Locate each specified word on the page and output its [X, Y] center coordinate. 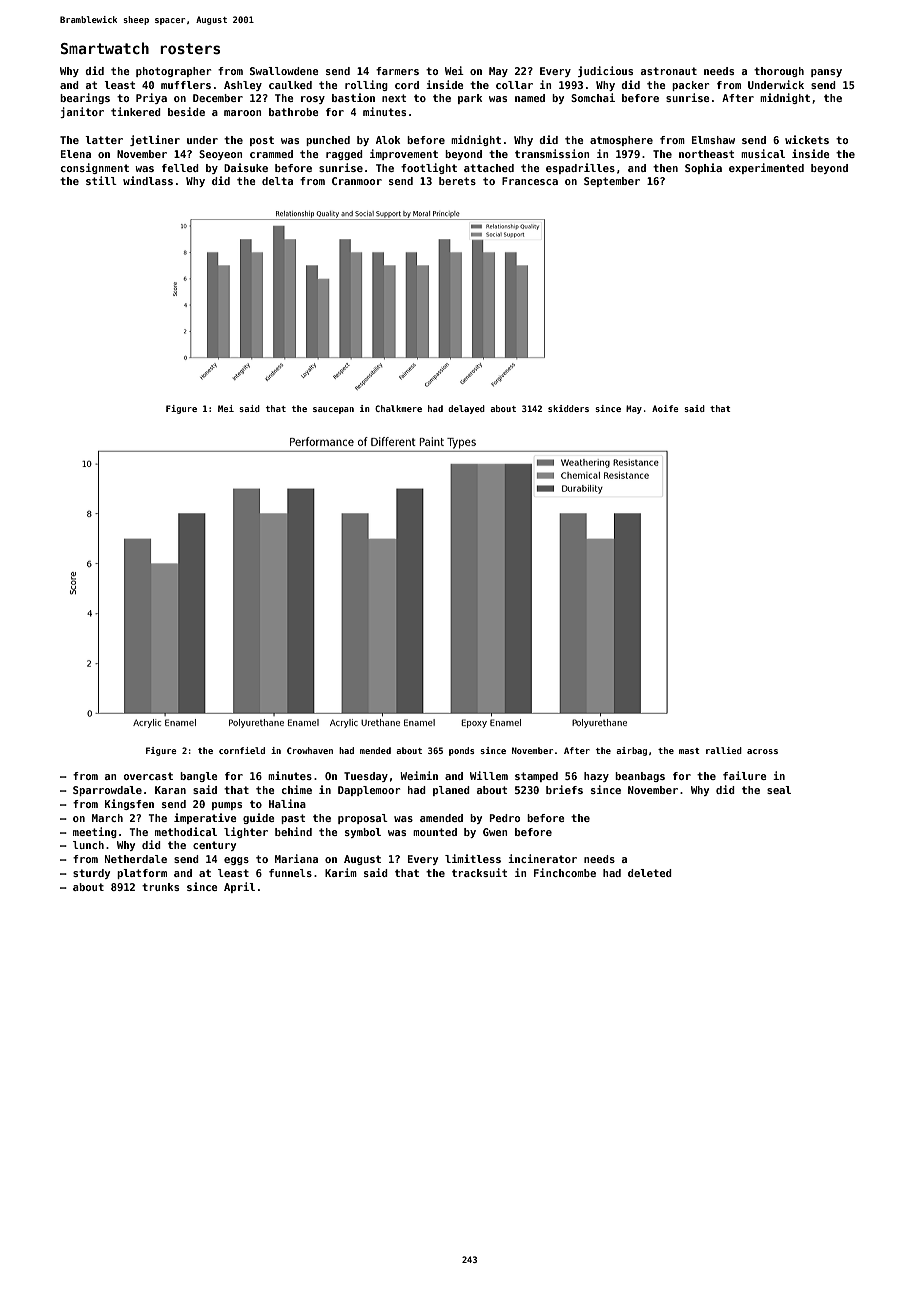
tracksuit [479, 872]
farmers [397, 71]
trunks [160, 887]
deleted [650, 873]
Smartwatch [105, 48]
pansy [826, 73]
